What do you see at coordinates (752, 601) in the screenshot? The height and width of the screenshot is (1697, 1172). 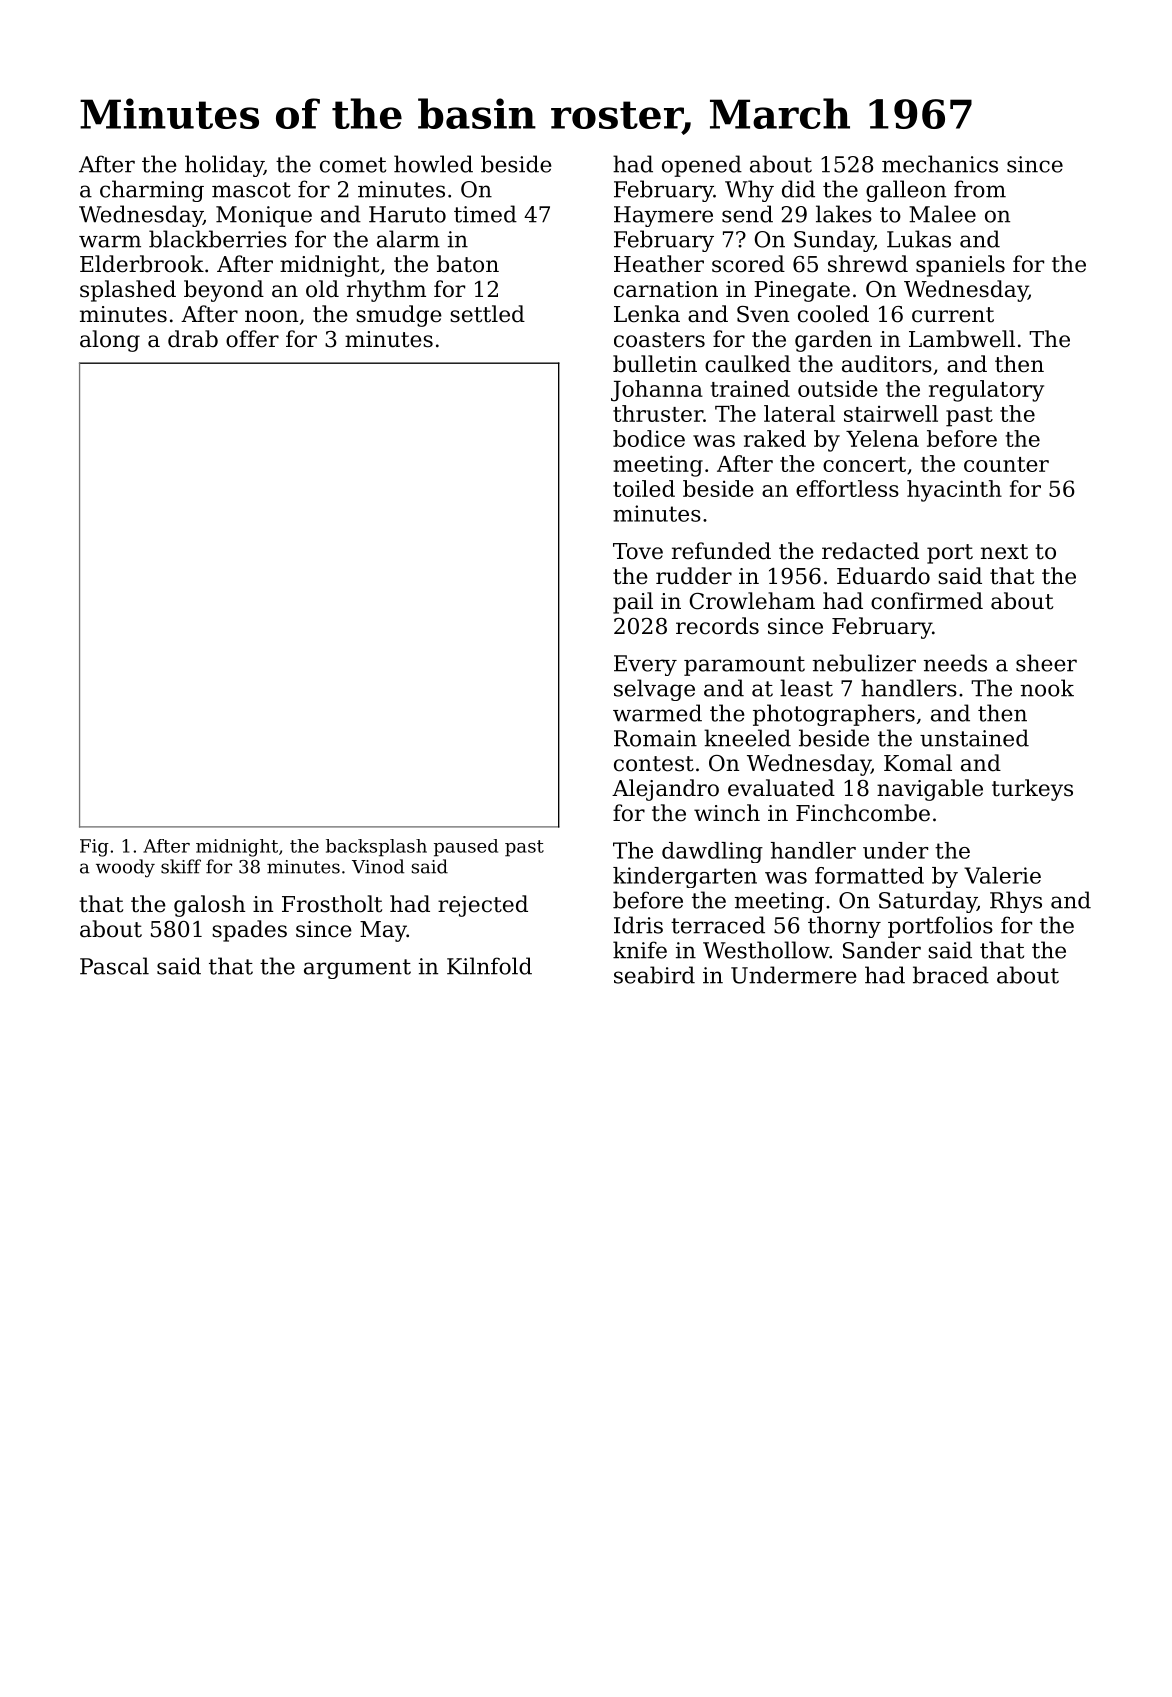 I see `Crowleham` at bounding box center [752, 601].
